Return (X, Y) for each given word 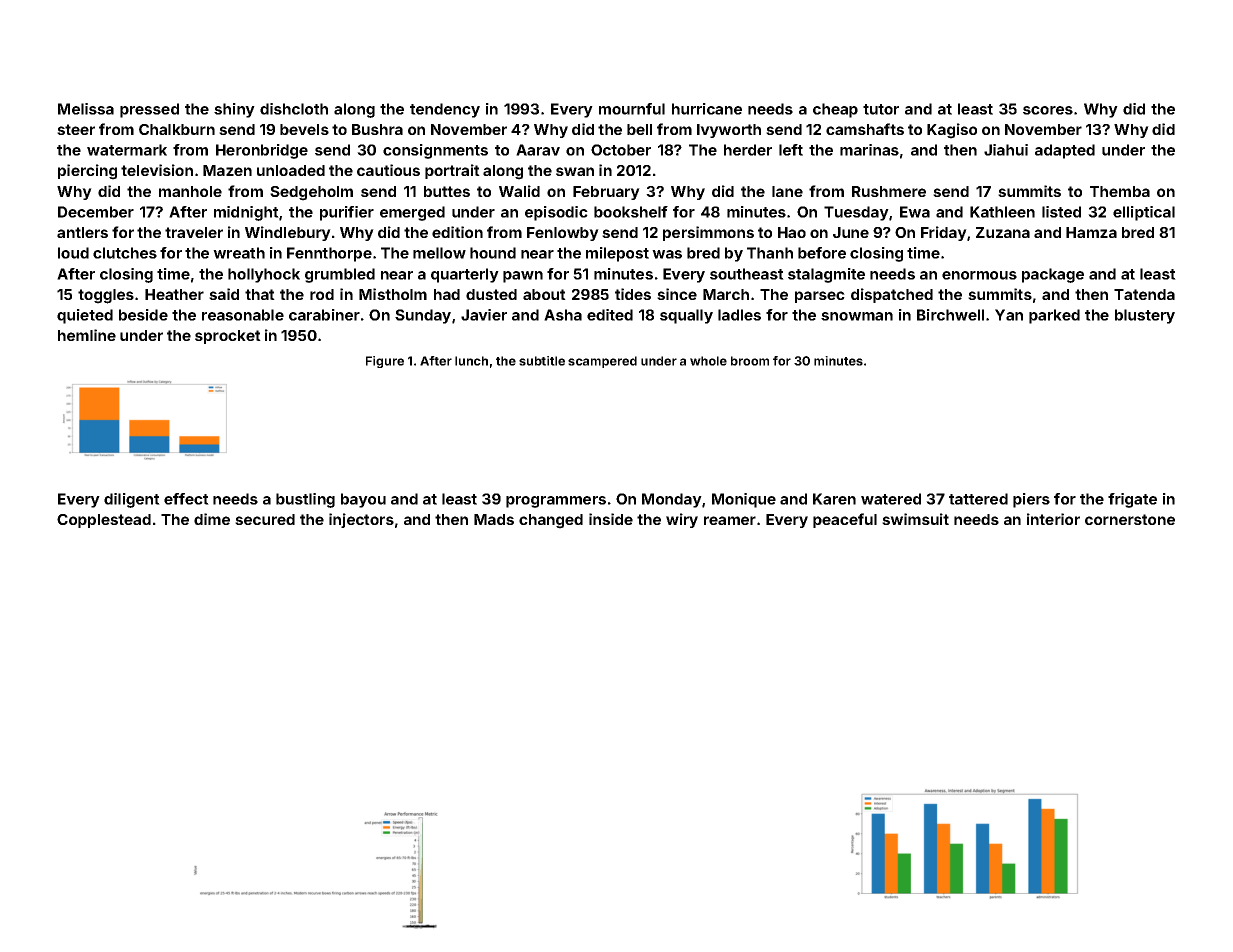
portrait (452, 171)
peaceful (845, 520)
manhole (190, 191)
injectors (361, 520)
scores (1048, 110)
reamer (730, 520)
